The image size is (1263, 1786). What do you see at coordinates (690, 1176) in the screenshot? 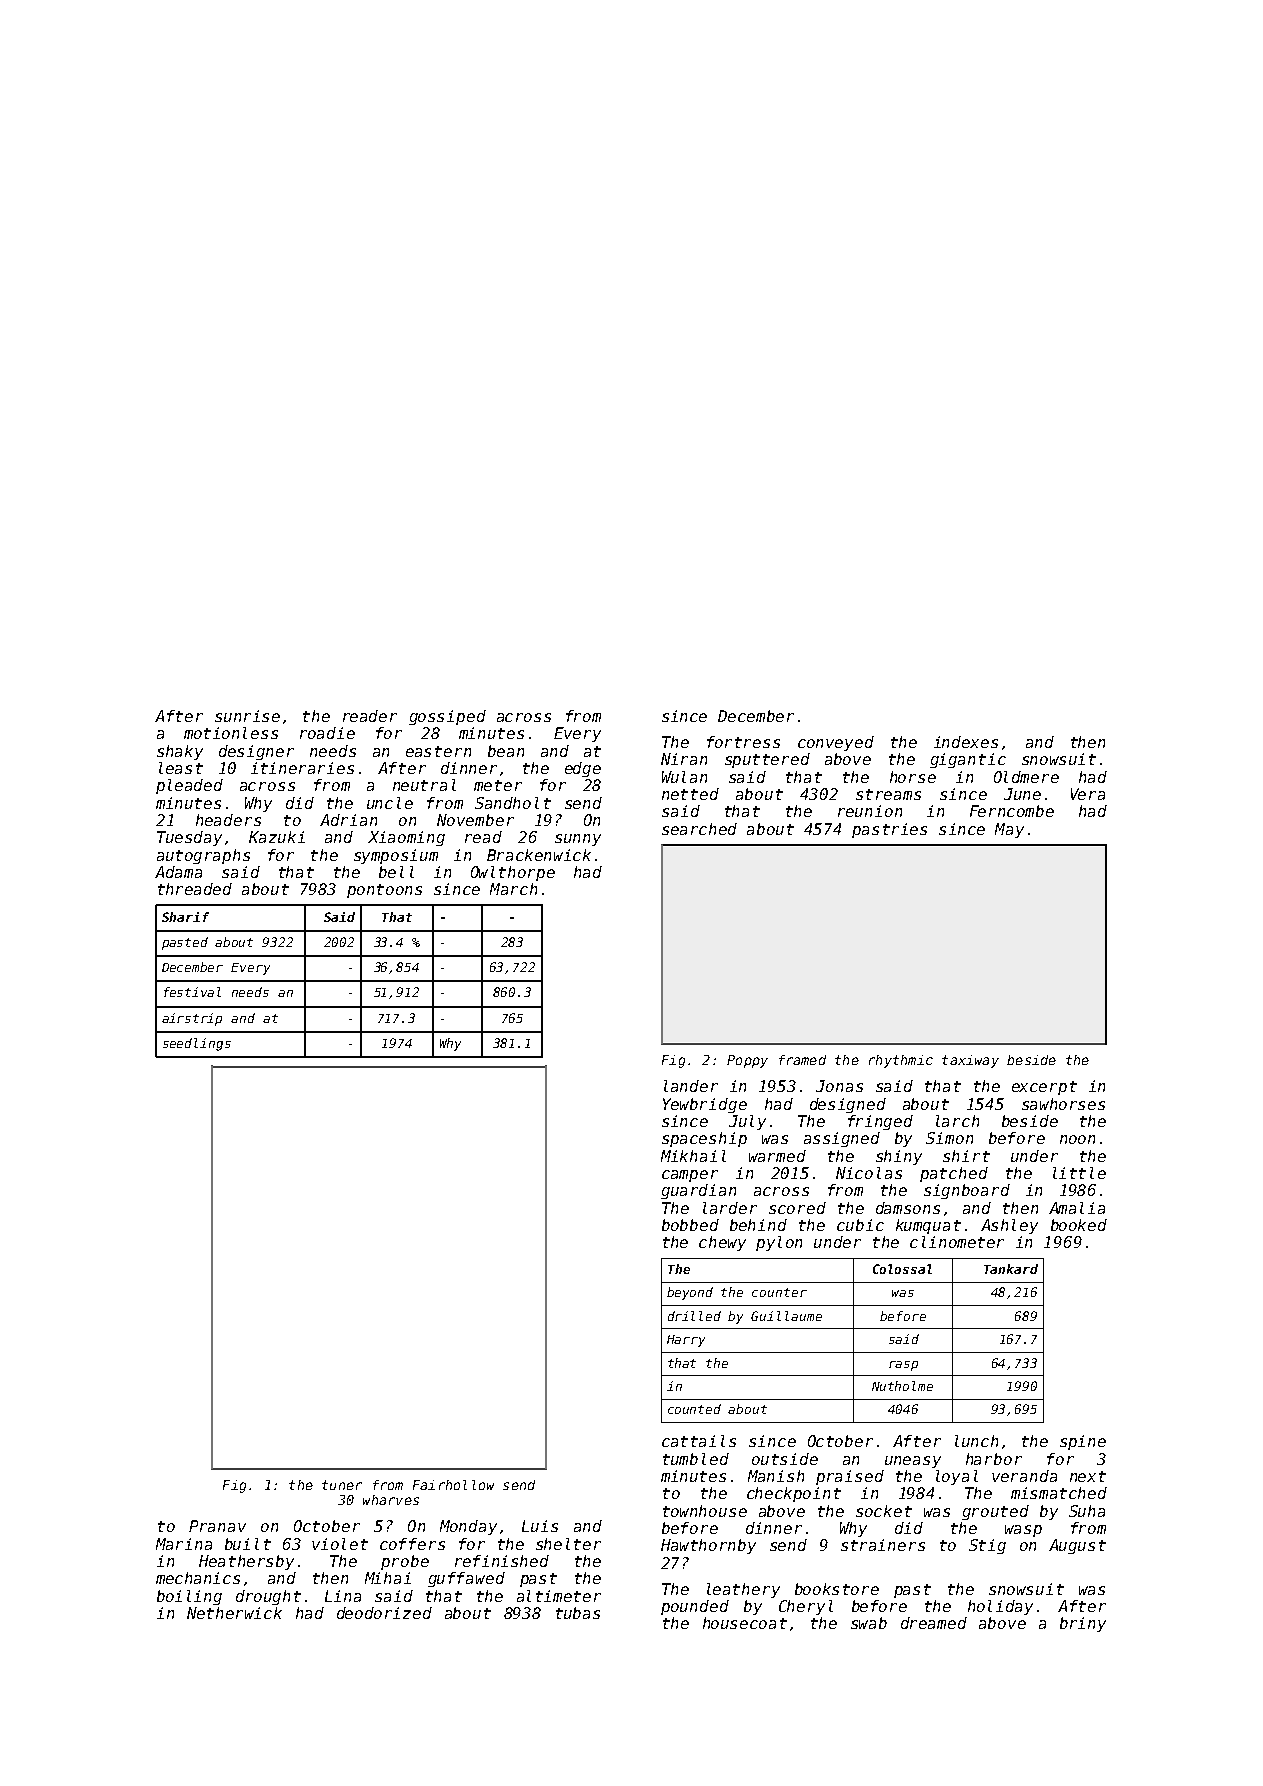
I see `camper` at bounding box center [690, 1176].
